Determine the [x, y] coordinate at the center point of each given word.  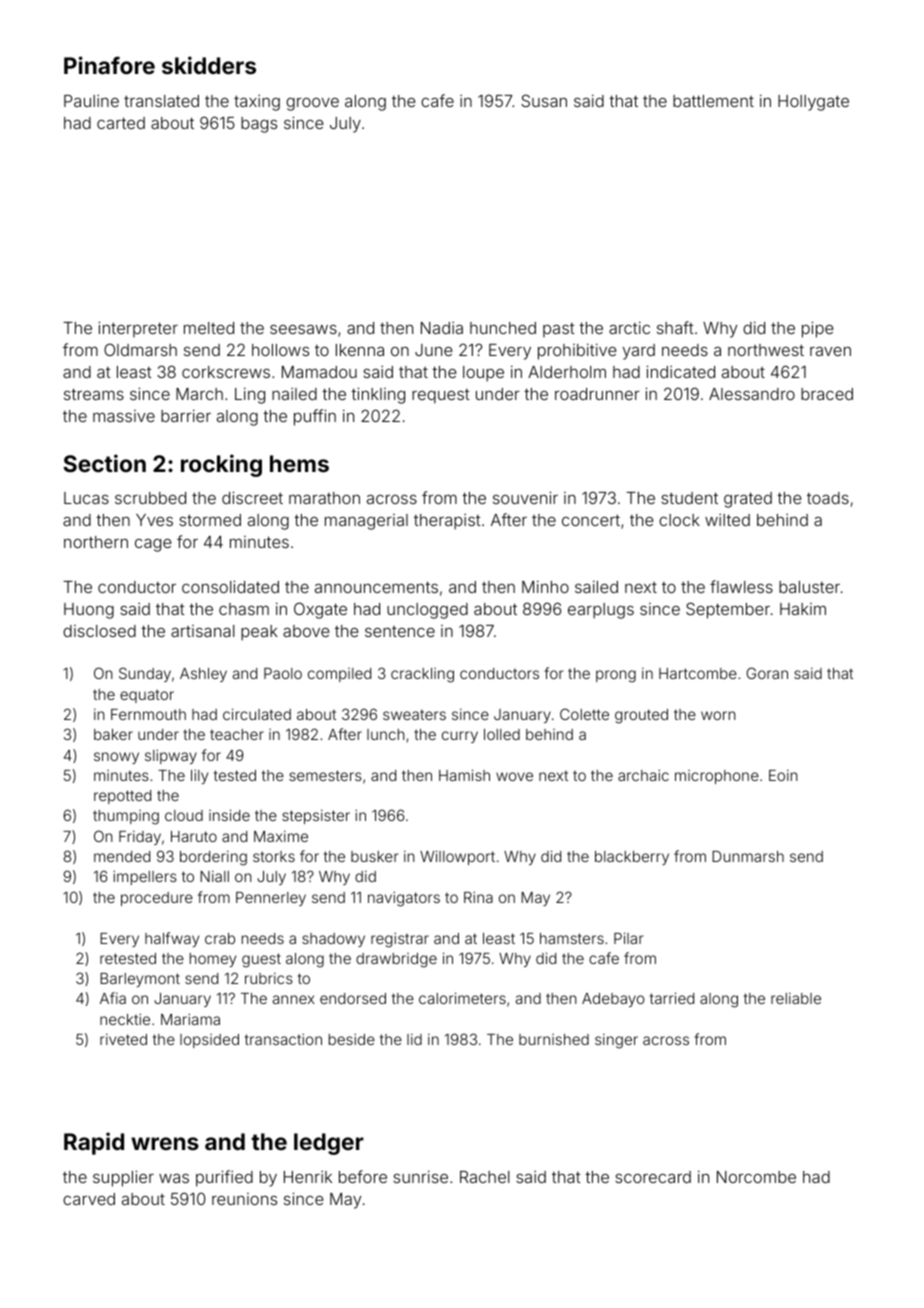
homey [213, 960]
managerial [366, 522]
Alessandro [752, 394]
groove [312, 104]
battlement [713, 101]
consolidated [230, 586]
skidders [209, 65]
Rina [478, 897]
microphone [717, 777]
